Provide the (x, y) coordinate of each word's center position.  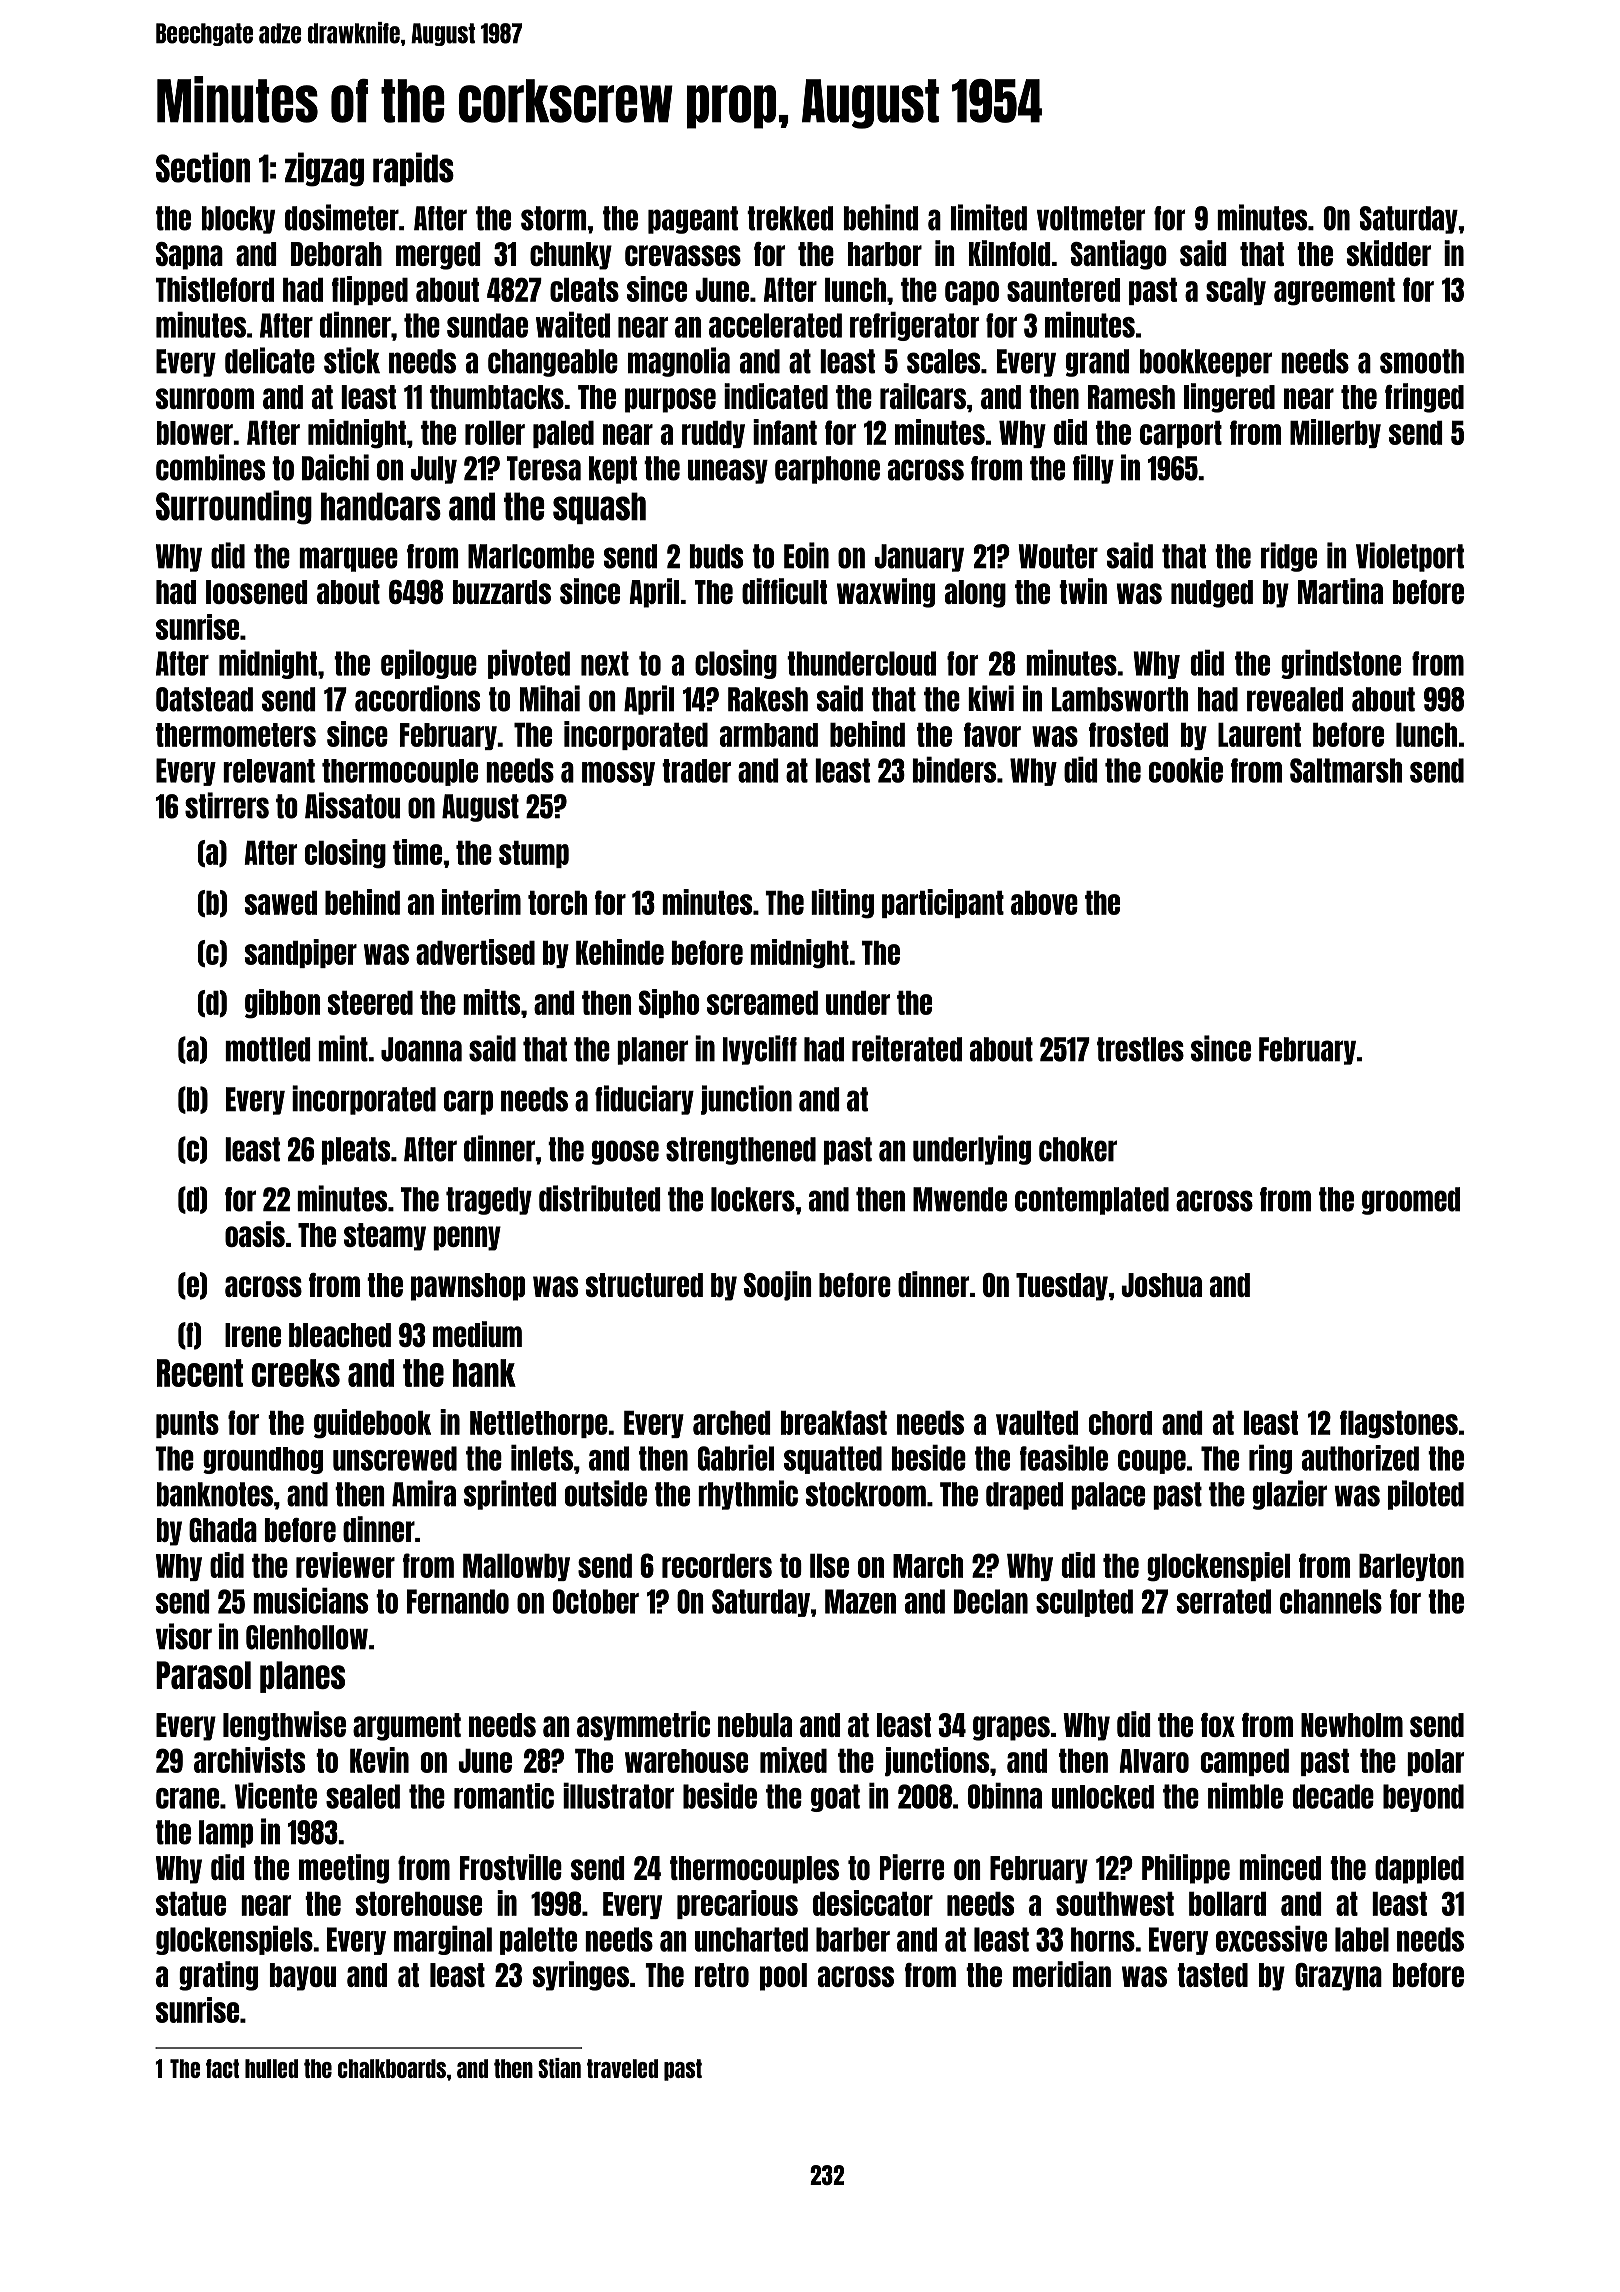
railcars (923, 396)
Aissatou (352, 805)
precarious (737, 1904)
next (605, 663)
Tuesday (1062, 1287)
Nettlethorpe (539, 1424)
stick (352, 360)
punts (187, 1424)
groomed (1411, 1201)
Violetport (1410, 557)
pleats (356, 1151)
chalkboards (392, 2068)
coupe (1152, 1462)
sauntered (1063, 290)
